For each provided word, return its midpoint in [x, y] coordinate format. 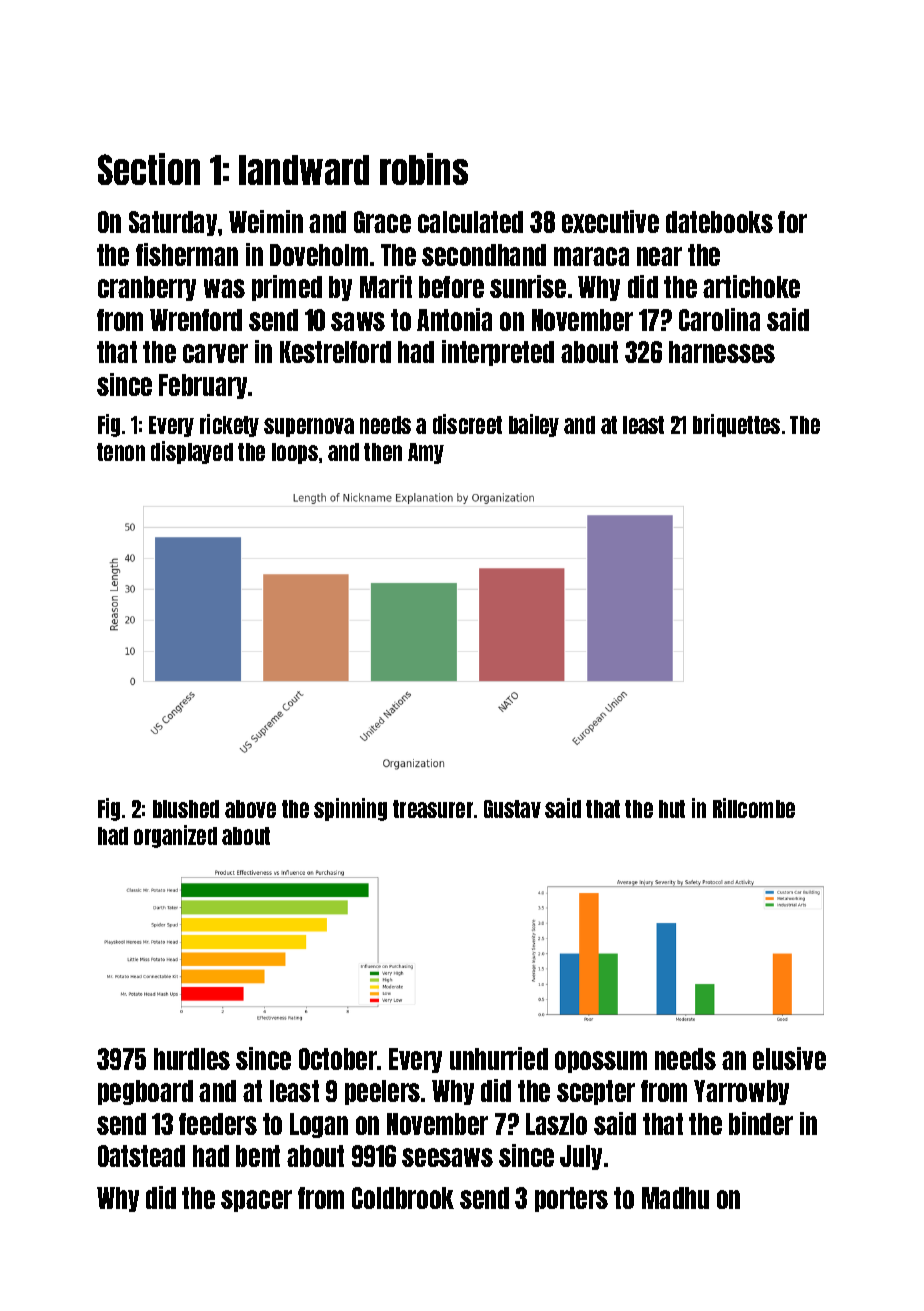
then [383, 452]
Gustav [512, 809]
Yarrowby [741, 1092]
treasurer [433, 809]
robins [424, 169]
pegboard [145, 1092]
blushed [186, 809]
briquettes [736, 425]
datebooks [719, 222]
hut [672, 809]
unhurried [499, 1058]
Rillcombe [754, 808]
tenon [121, 452]
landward [304, 170]
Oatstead [141, 1156]
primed [287, 288]
